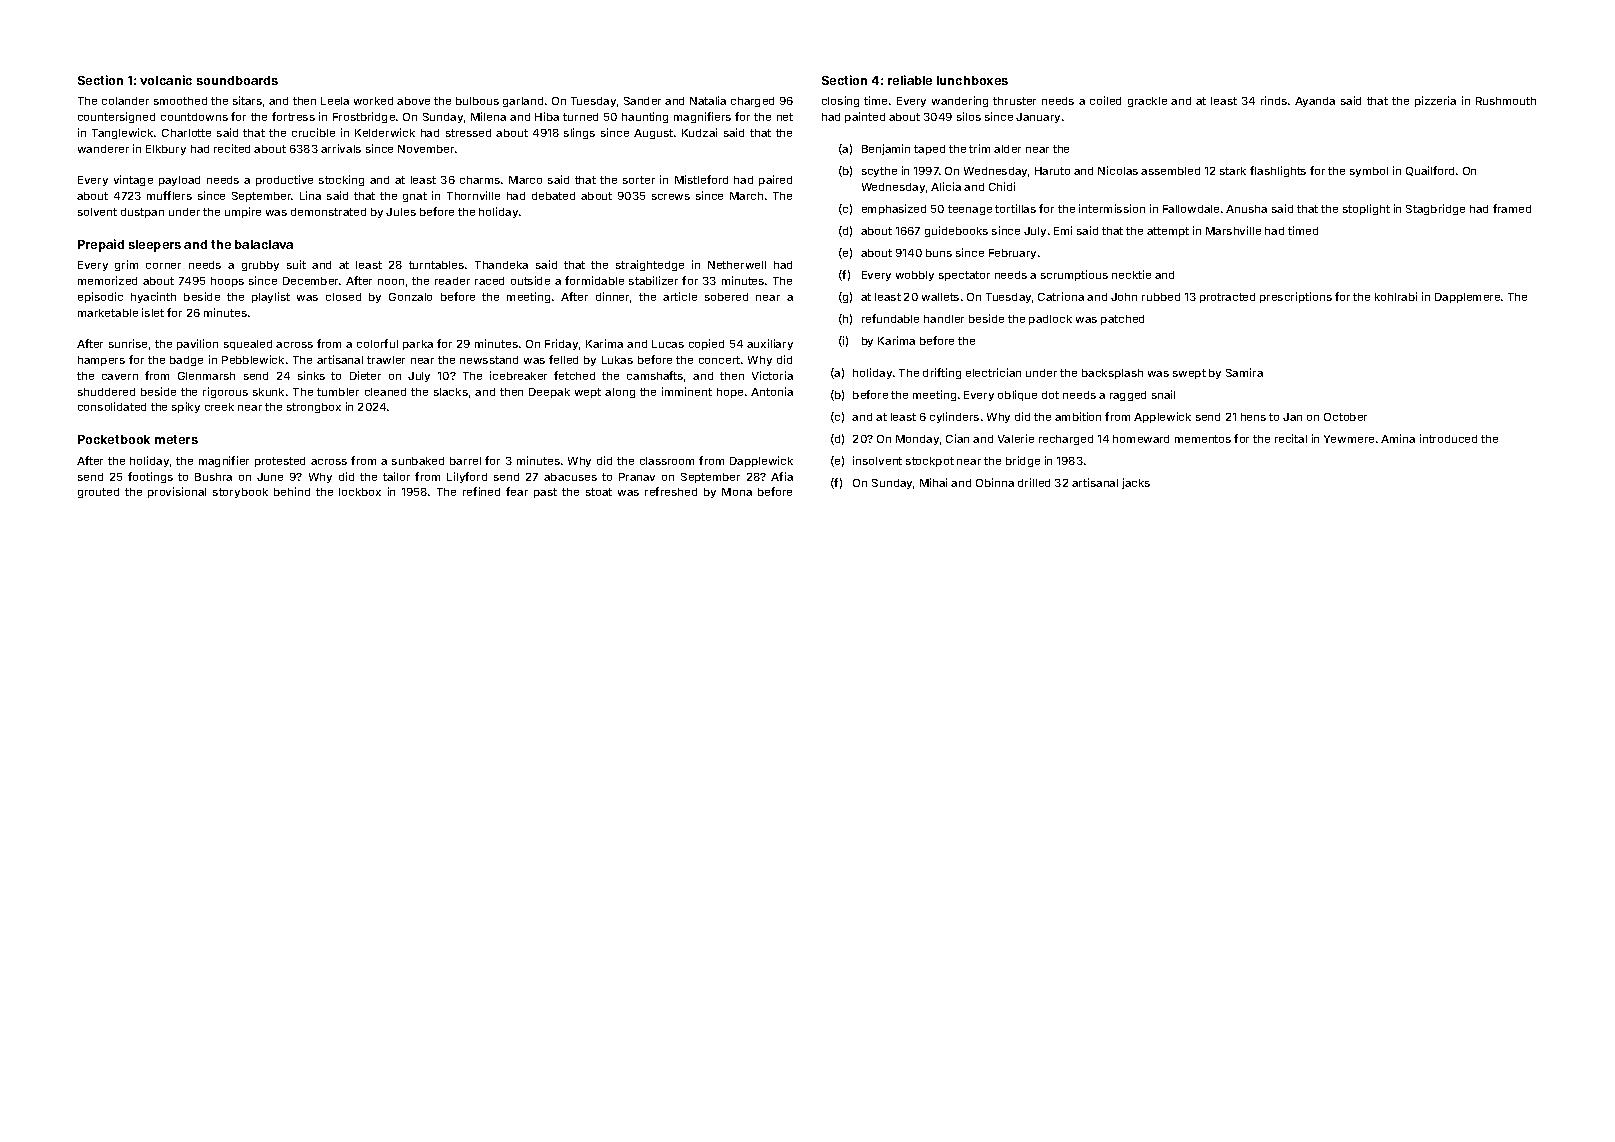 This image has width=1615, height=1142. I want to click on Marshville, so click(1233, 230).
